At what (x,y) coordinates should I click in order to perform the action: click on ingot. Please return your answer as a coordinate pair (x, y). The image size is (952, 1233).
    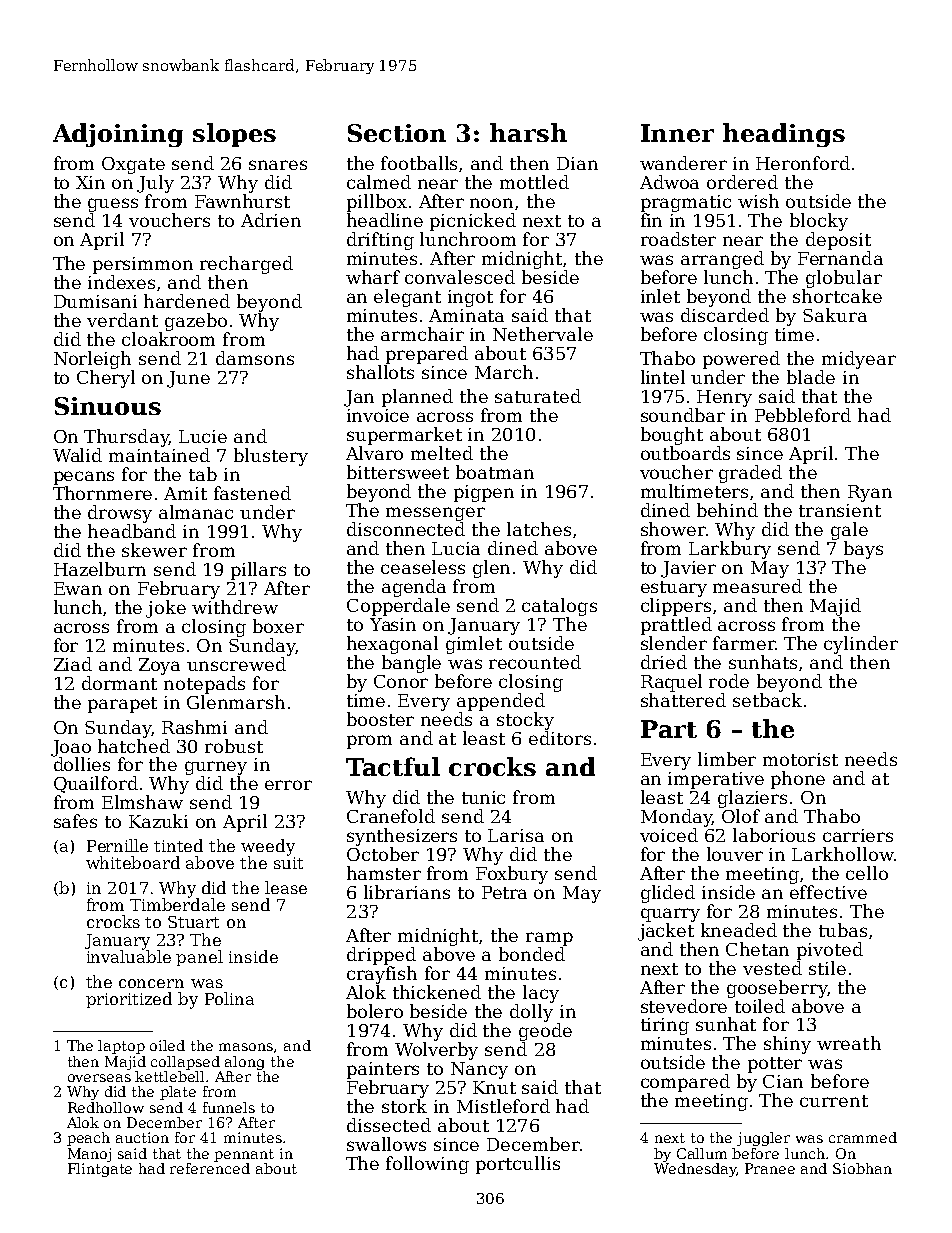
    Looking at the image, I should click on (470, 298).
